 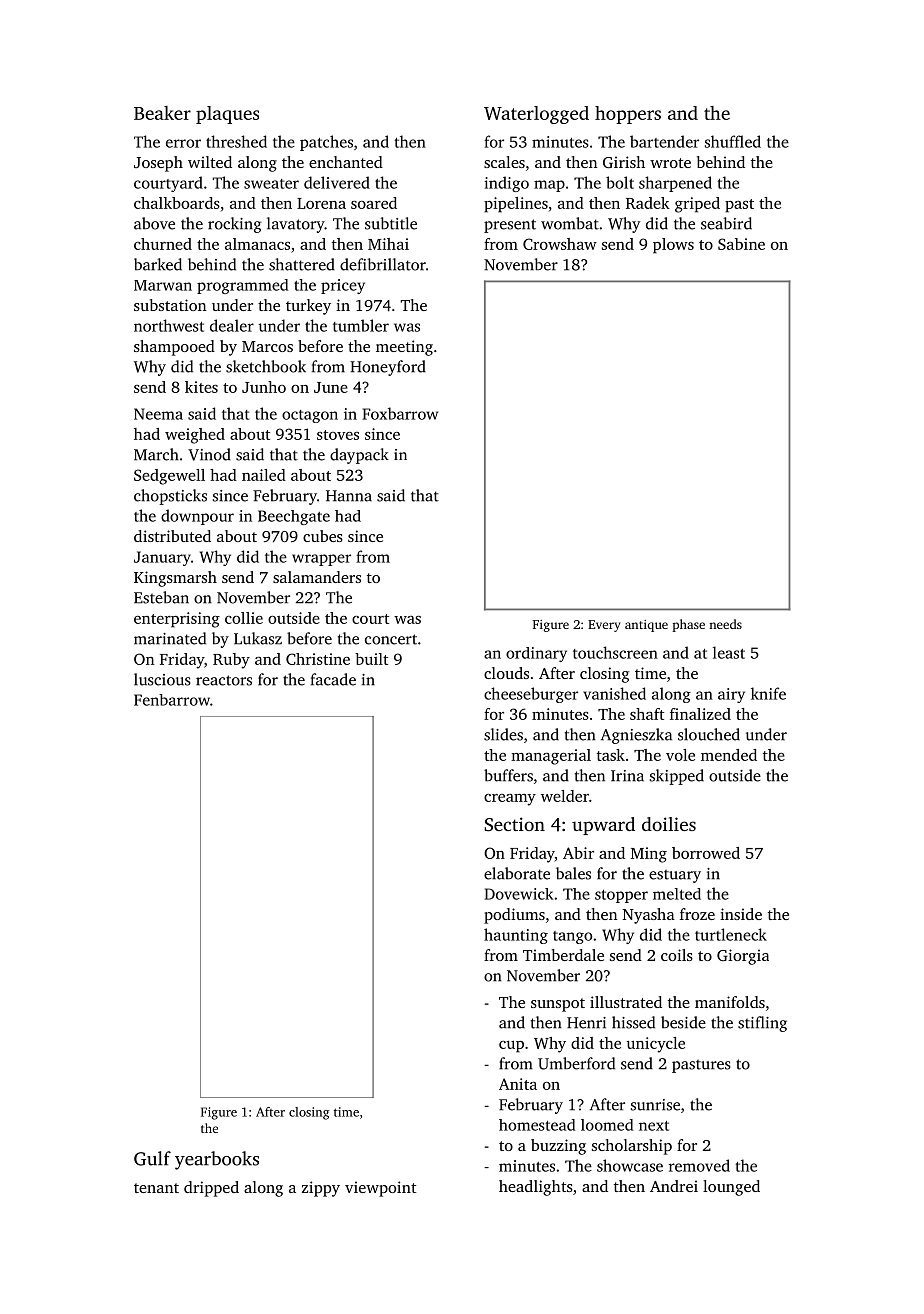 I want to click on hoppers, so click(x=628, y=115).
